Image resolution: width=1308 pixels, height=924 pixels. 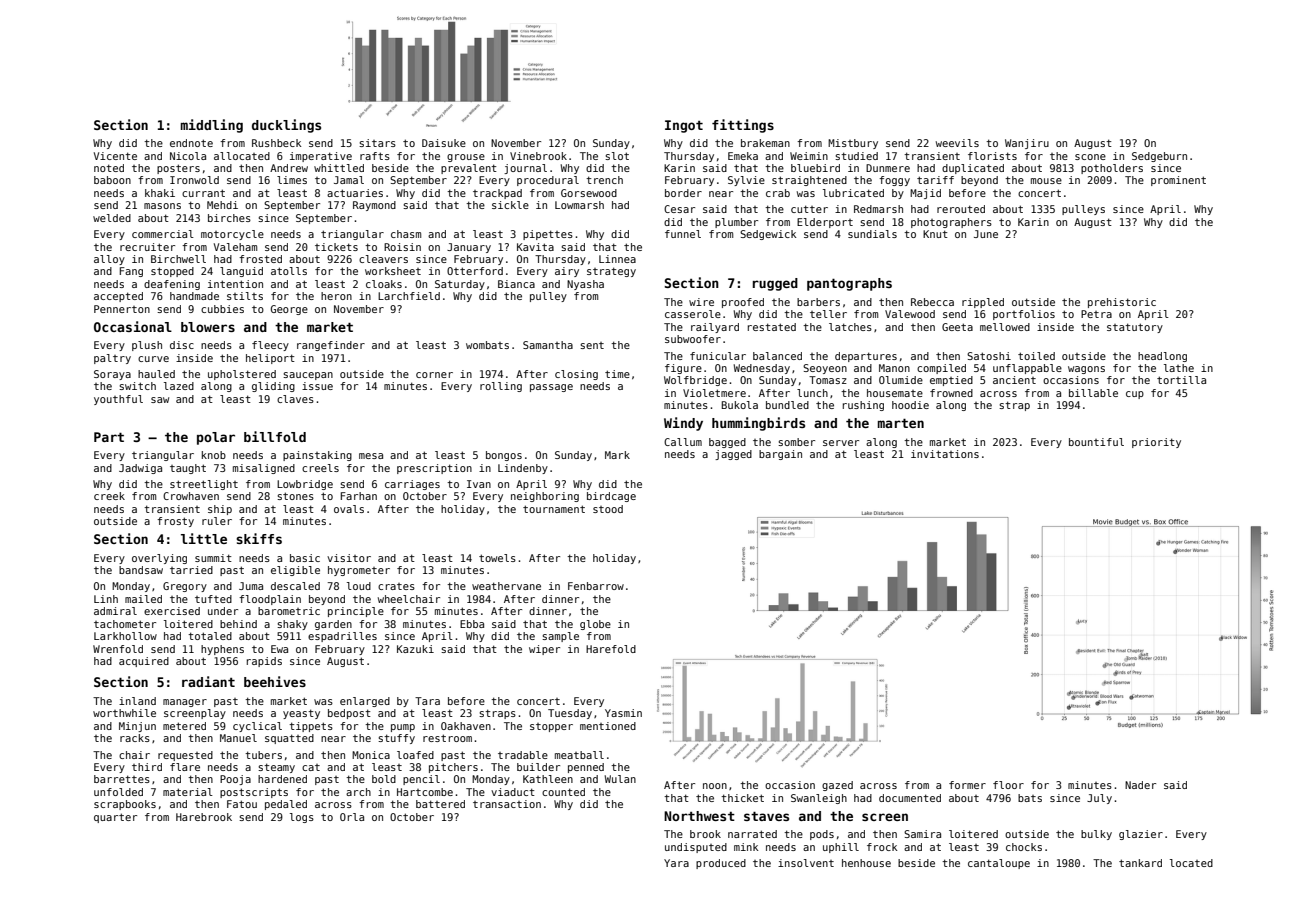 What do you see at coordinates (118, 400) in the image?
I see `youthful` at bounding box center [118, 400].
